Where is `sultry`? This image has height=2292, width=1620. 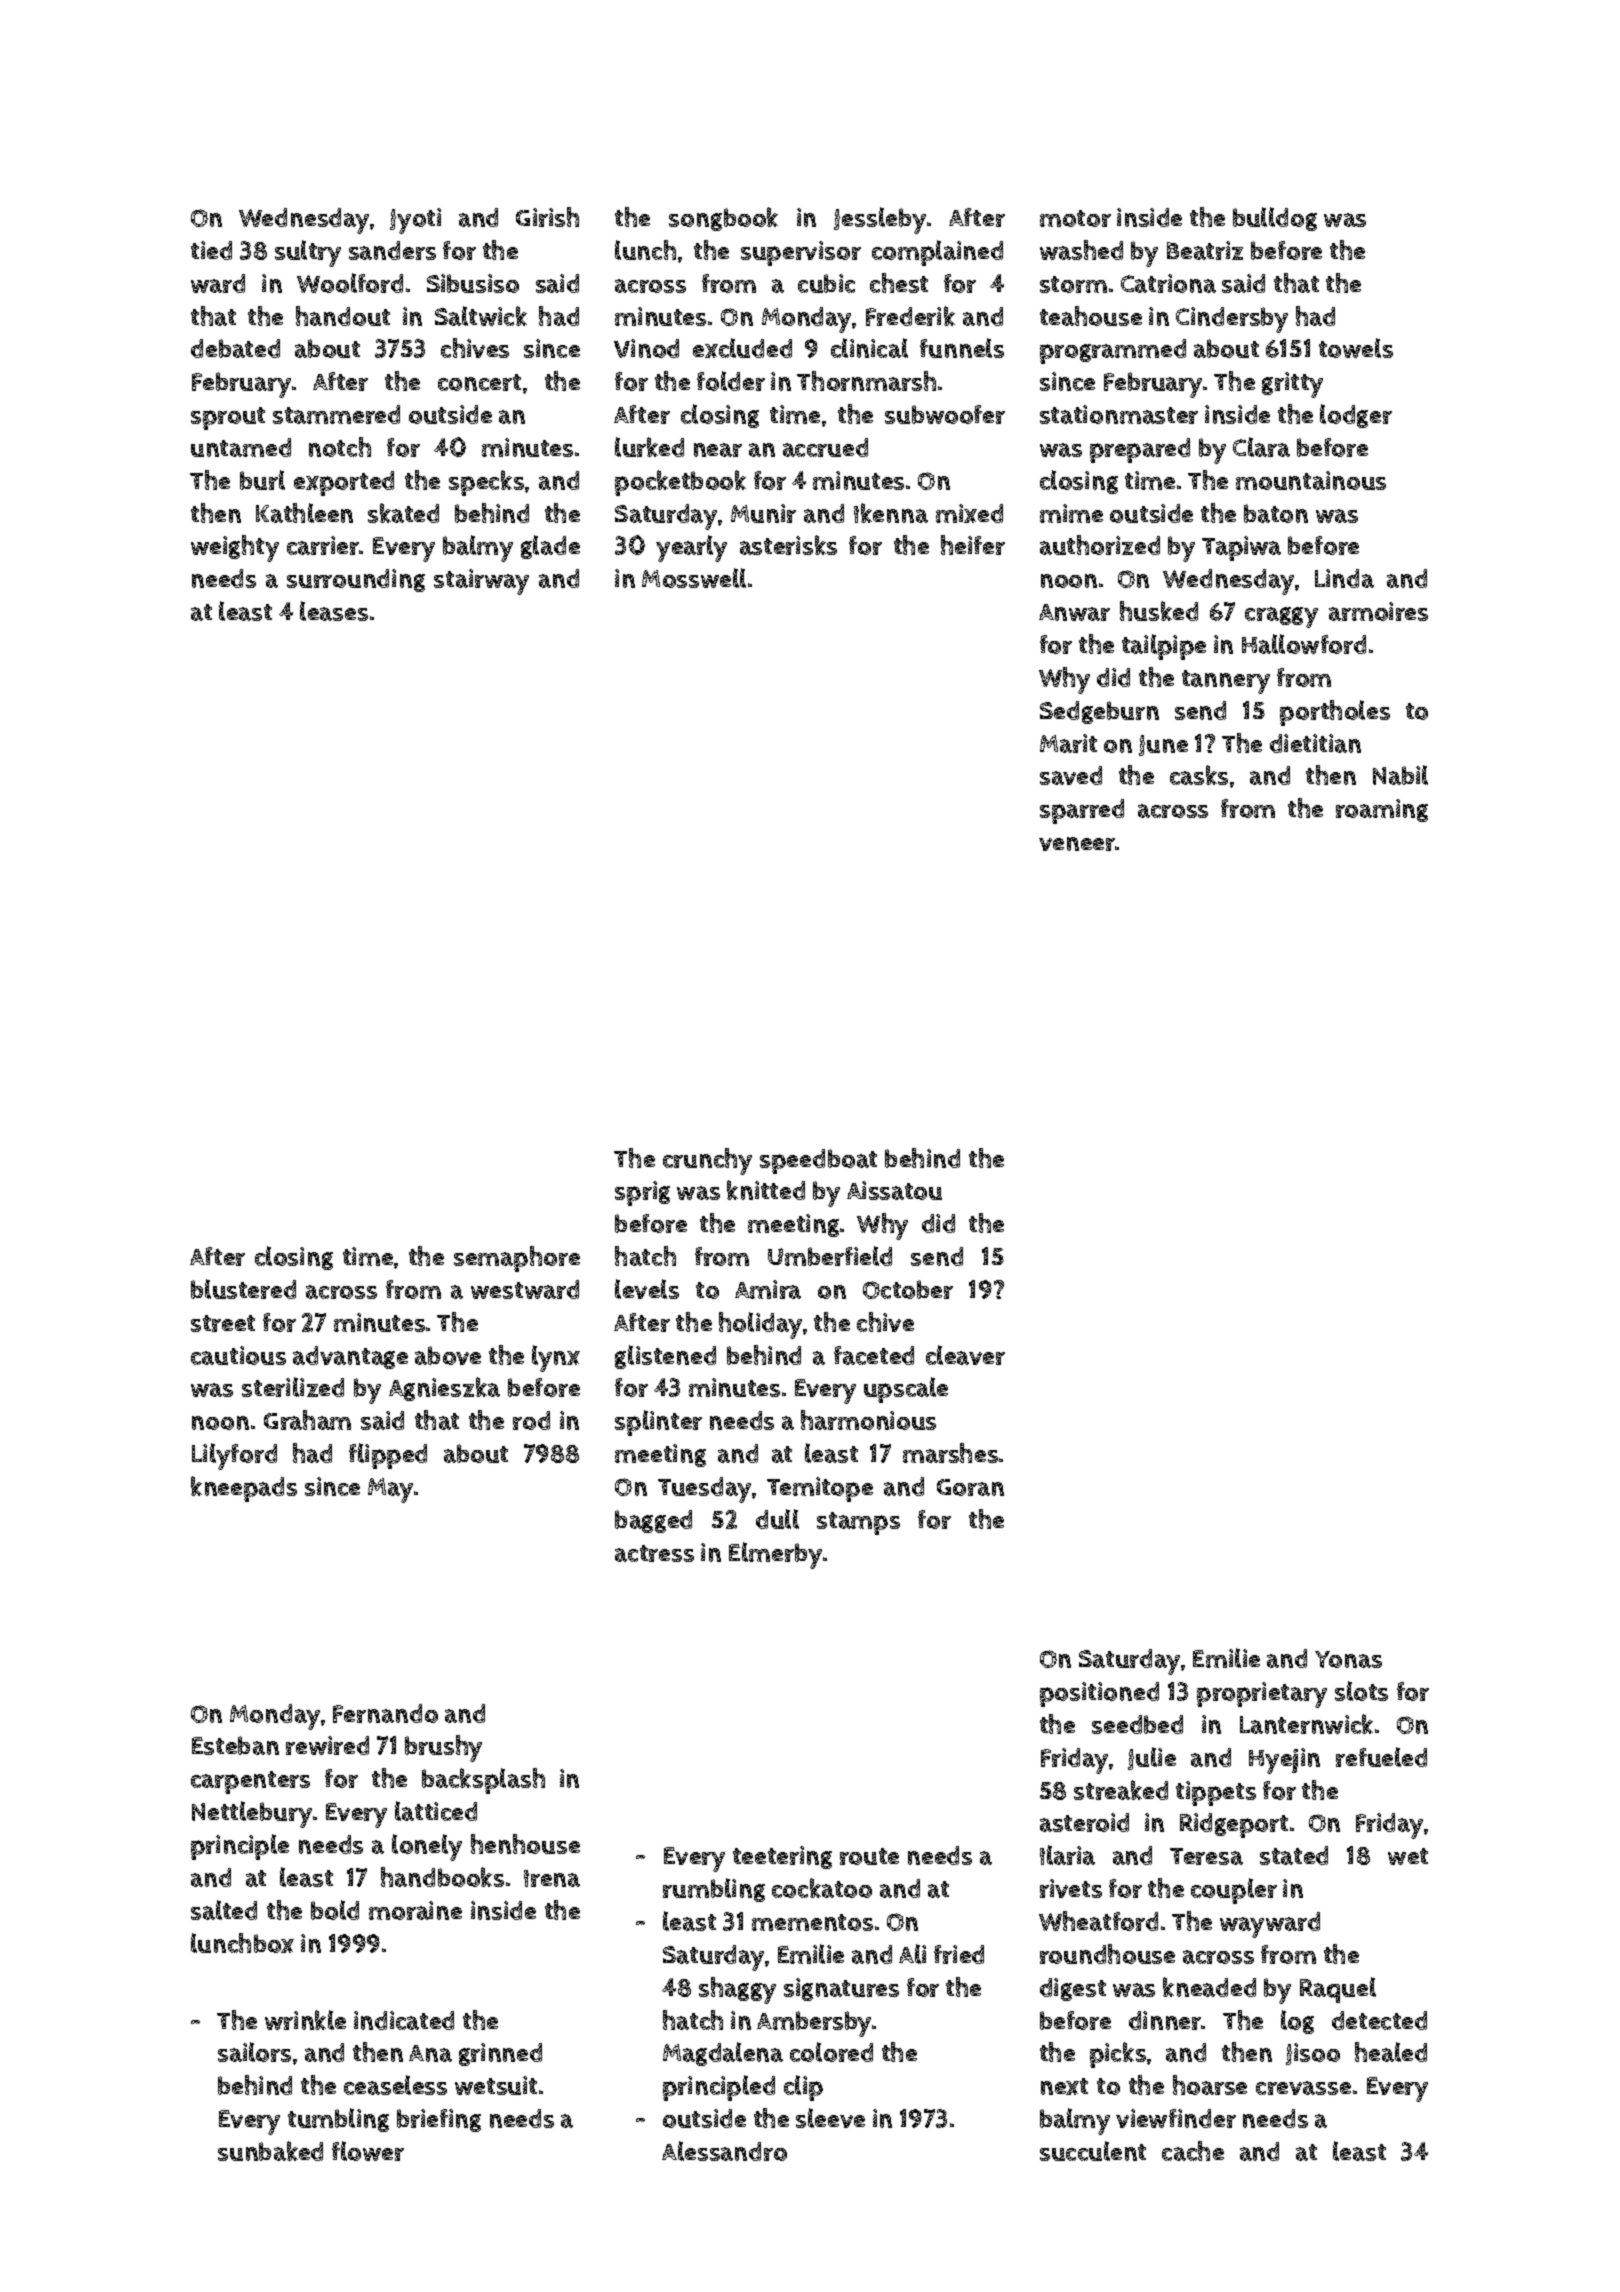
sultry is located at coordinates (308, 253).
